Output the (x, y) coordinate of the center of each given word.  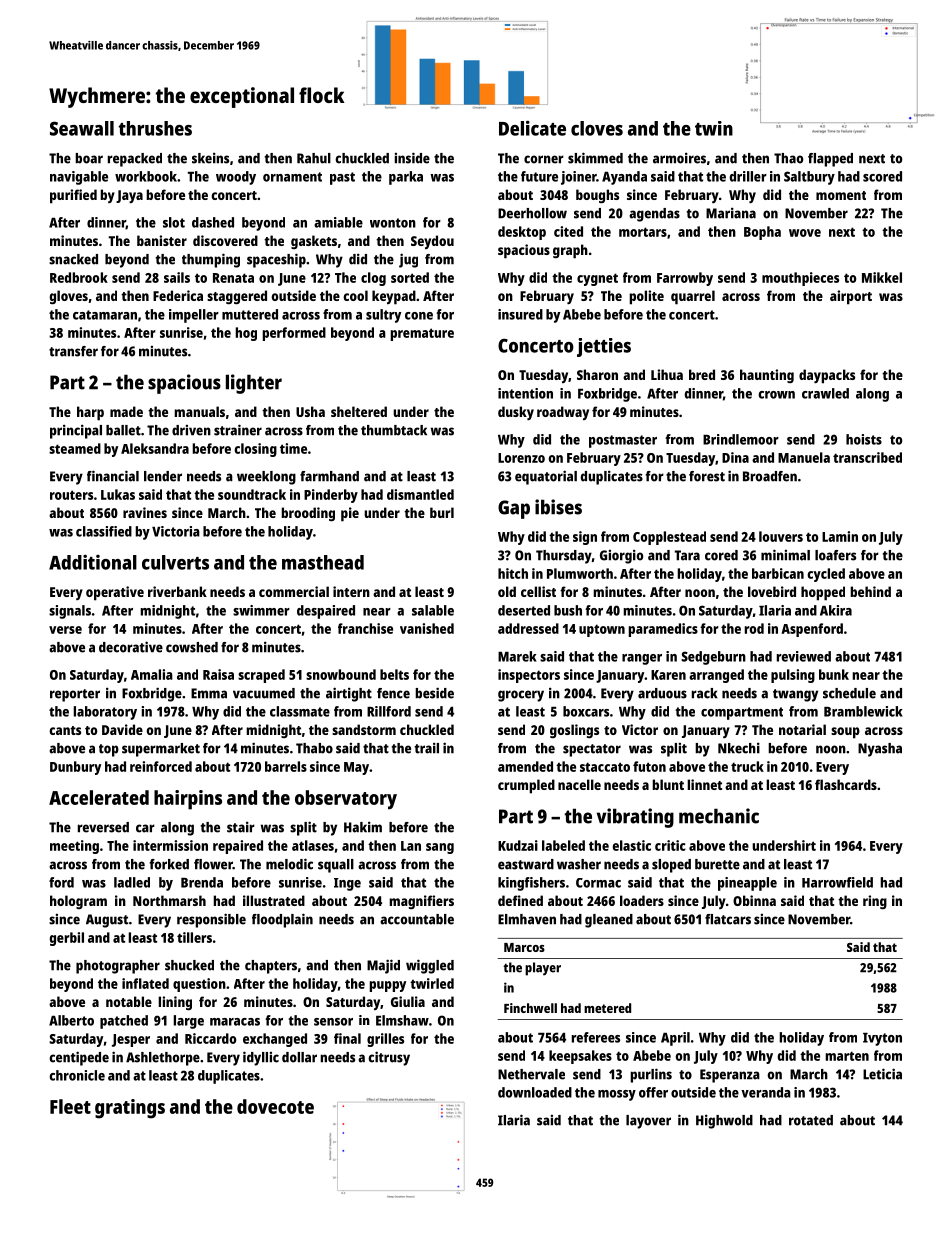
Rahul (314, 158)
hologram (78, 902)
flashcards (846, 784)
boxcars (586, 711)
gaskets (314, 242)
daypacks (827, 376)
